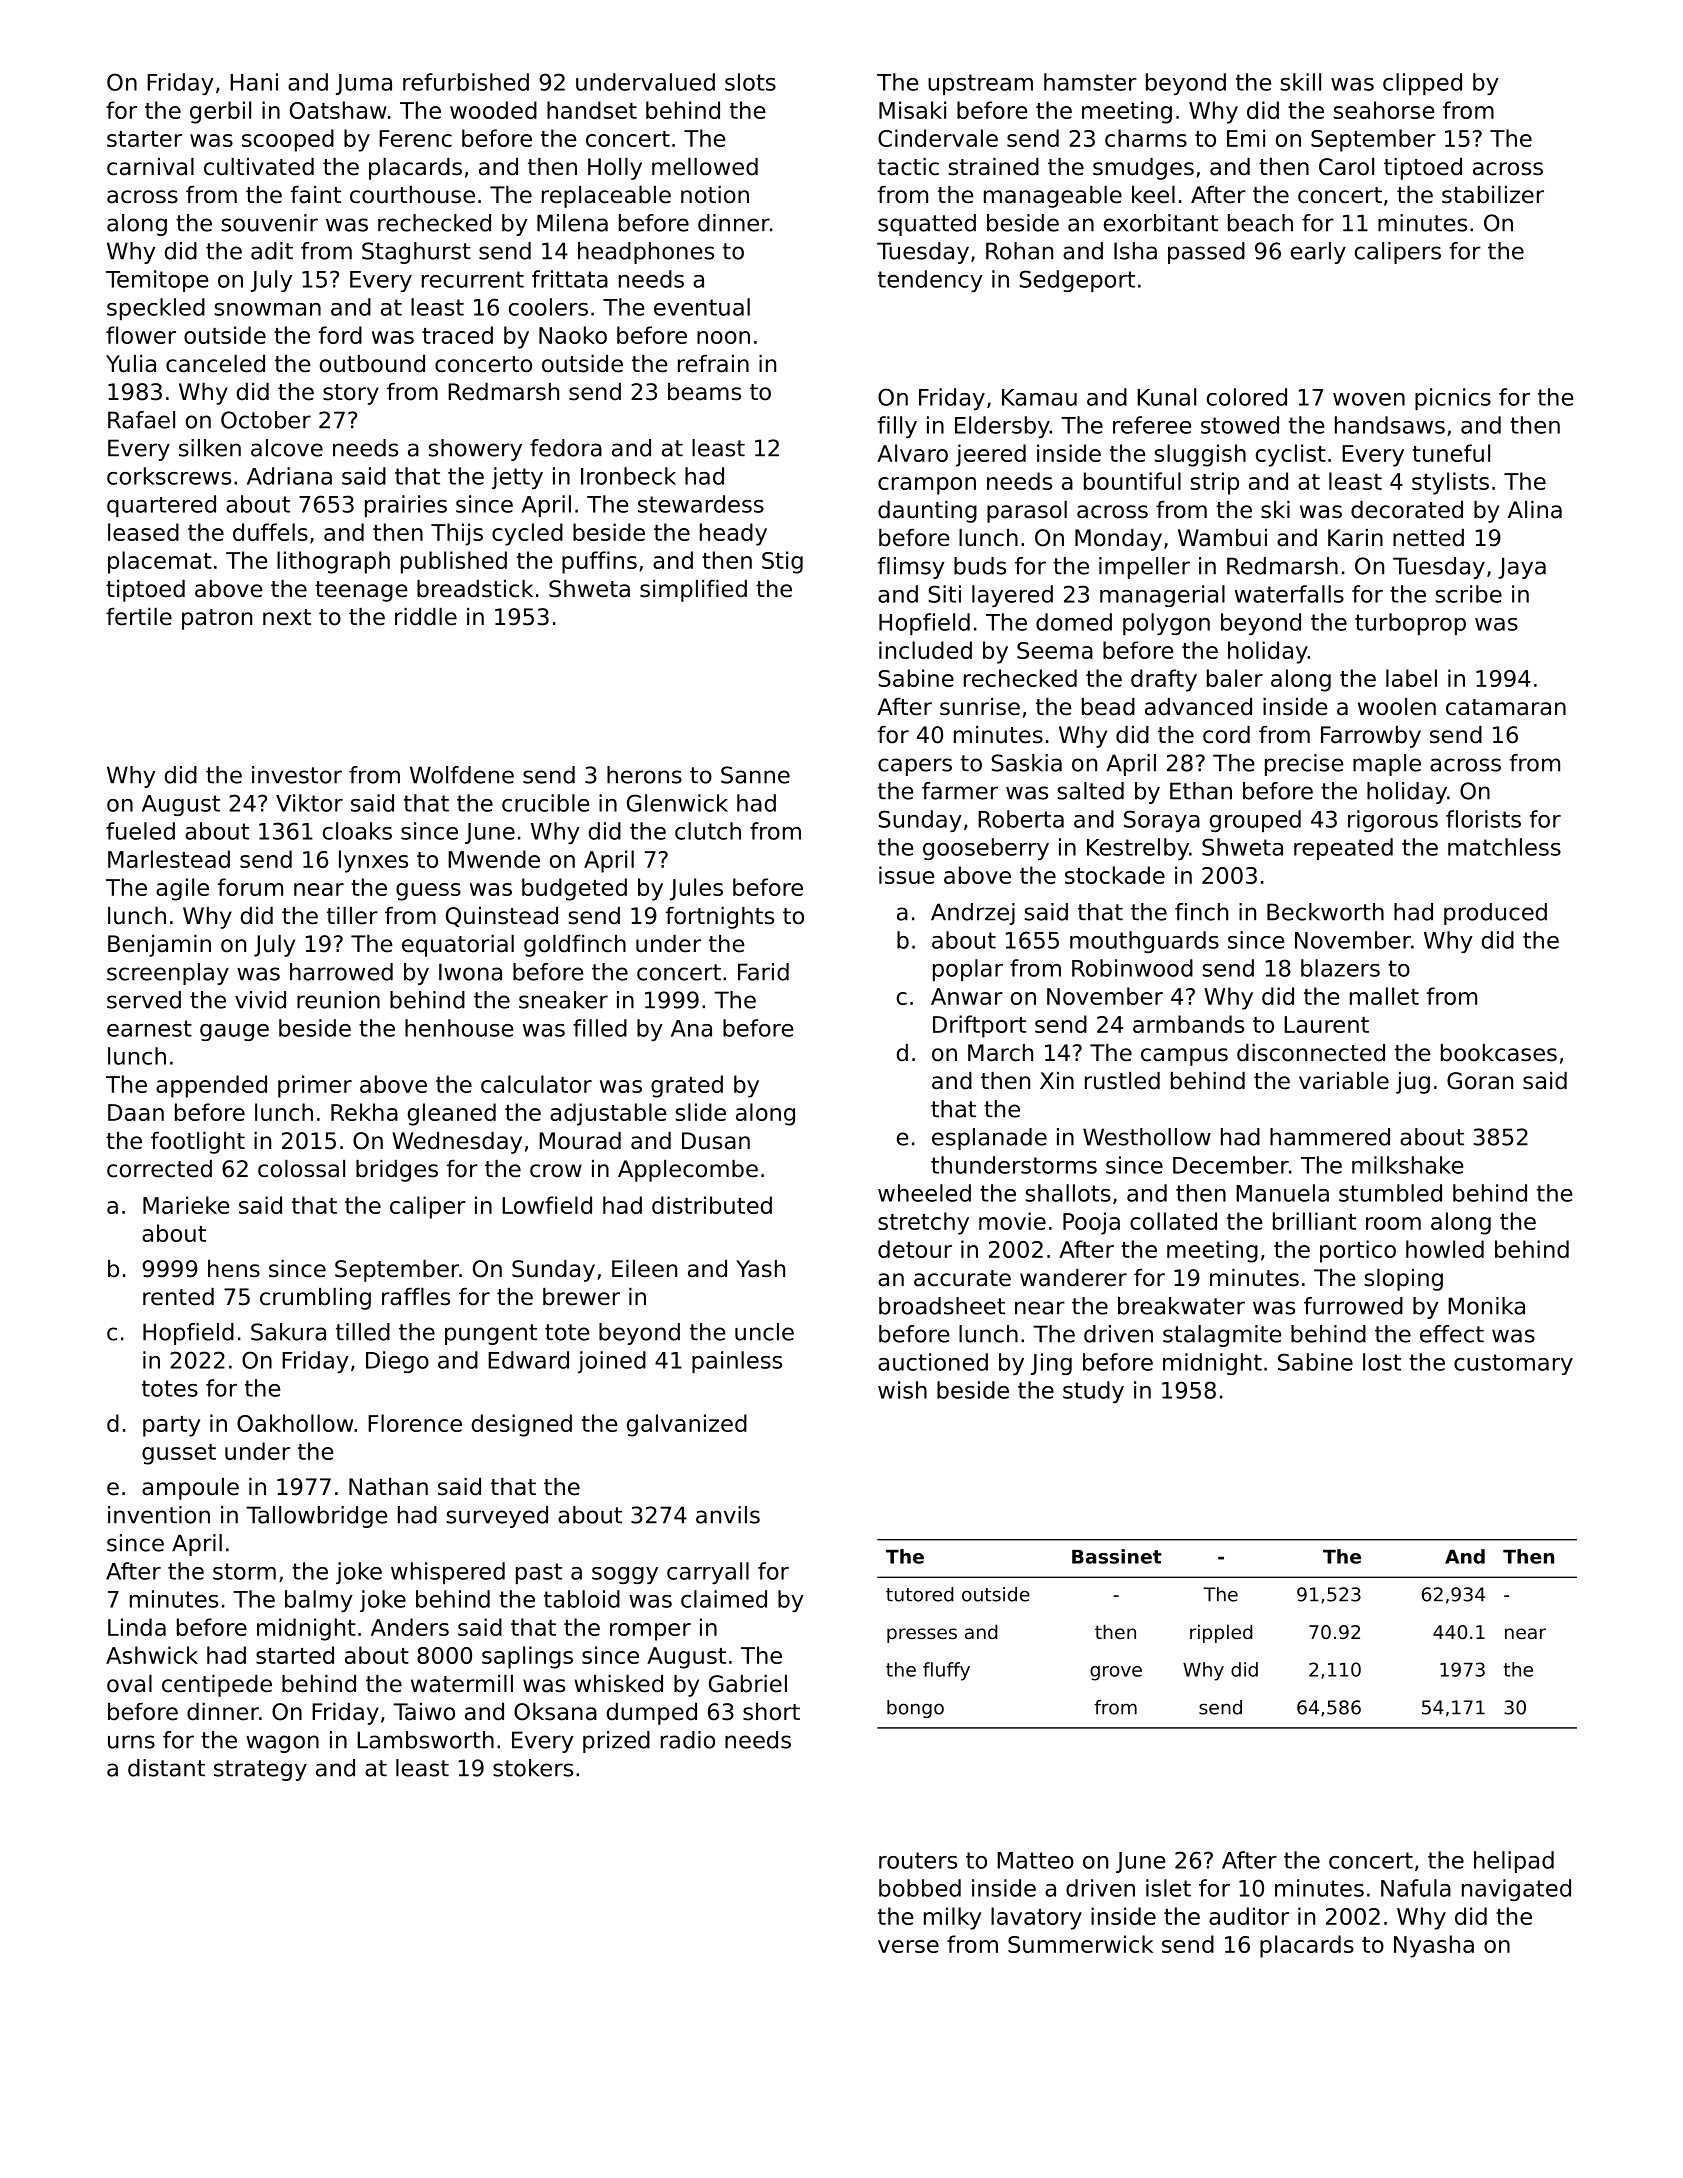 This document has height=2178, width=1683. I want to click on Hani, so click(254, 82).
